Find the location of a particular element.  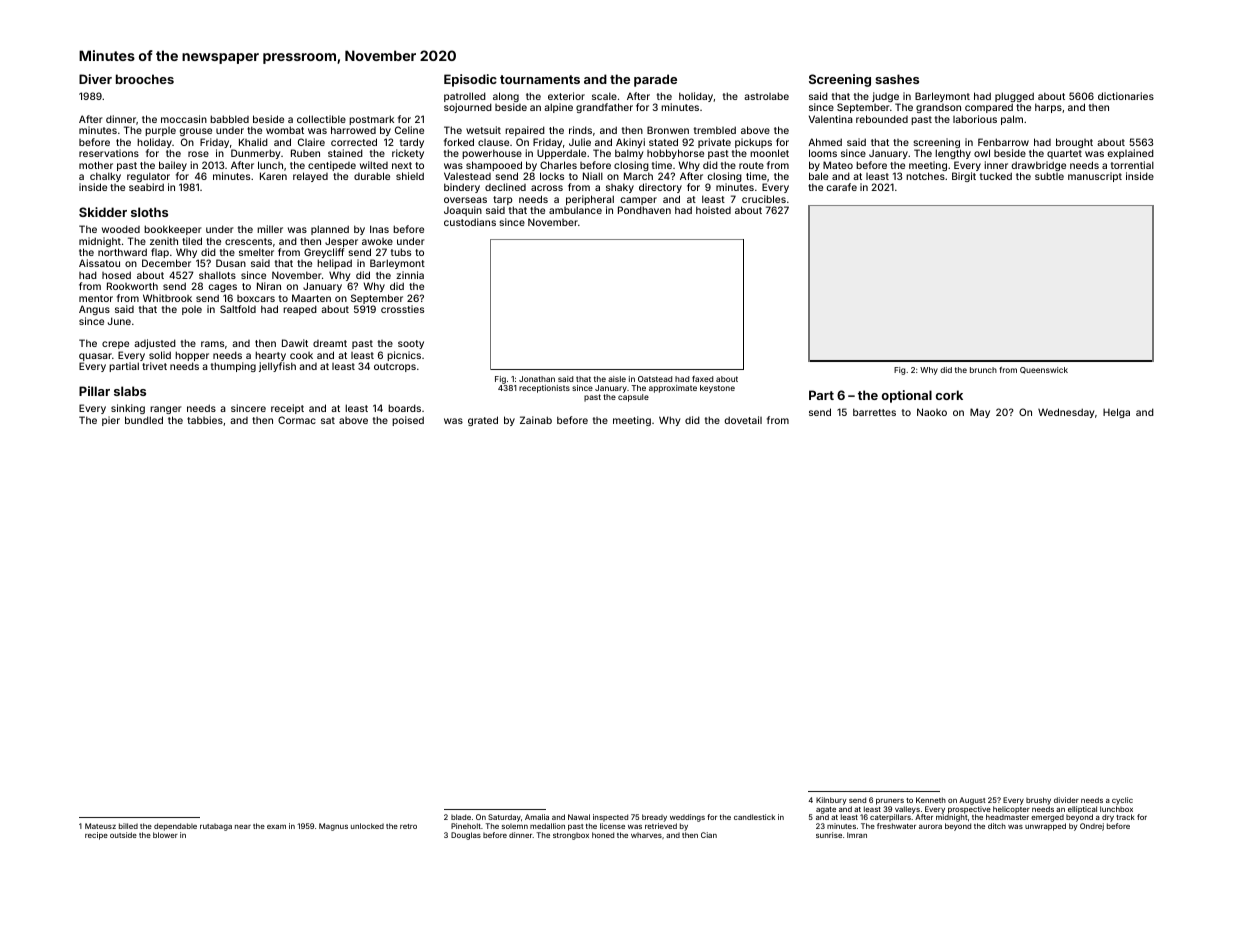

tucked is located at coordinates (996, 176).
